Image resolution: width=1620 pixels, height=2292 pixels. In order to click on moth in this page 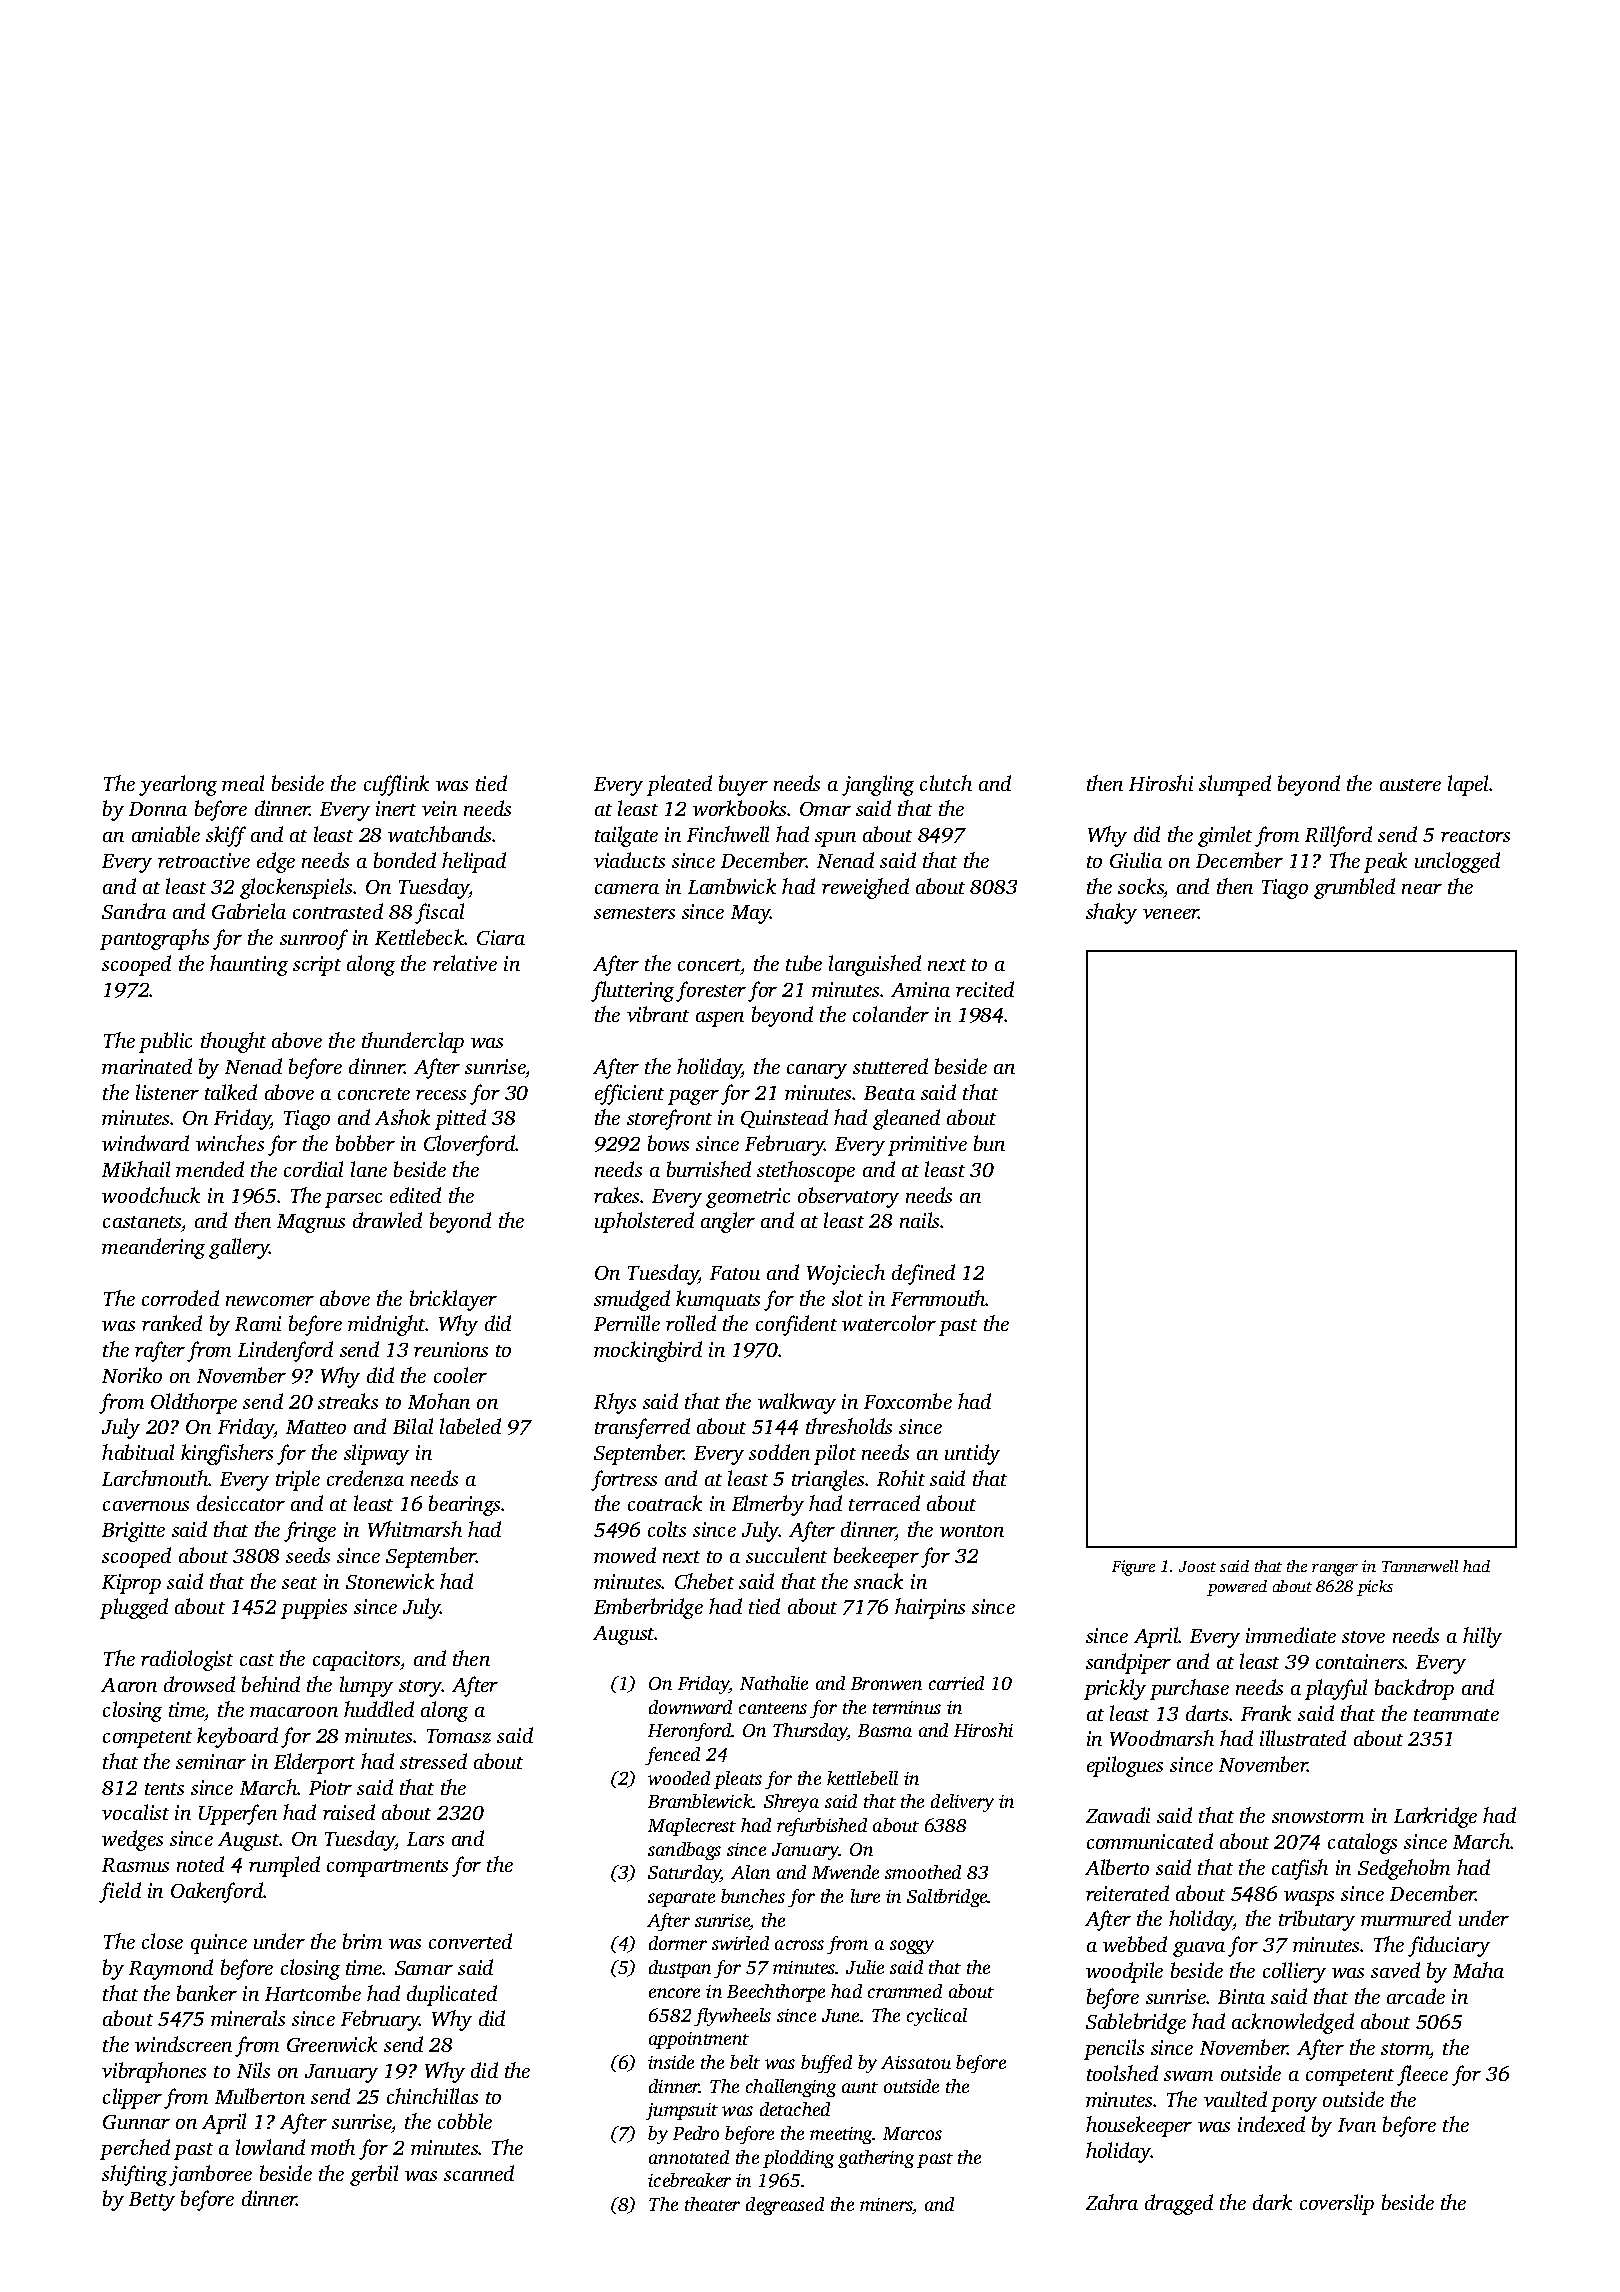, I will do `click(333, 2147)`.
